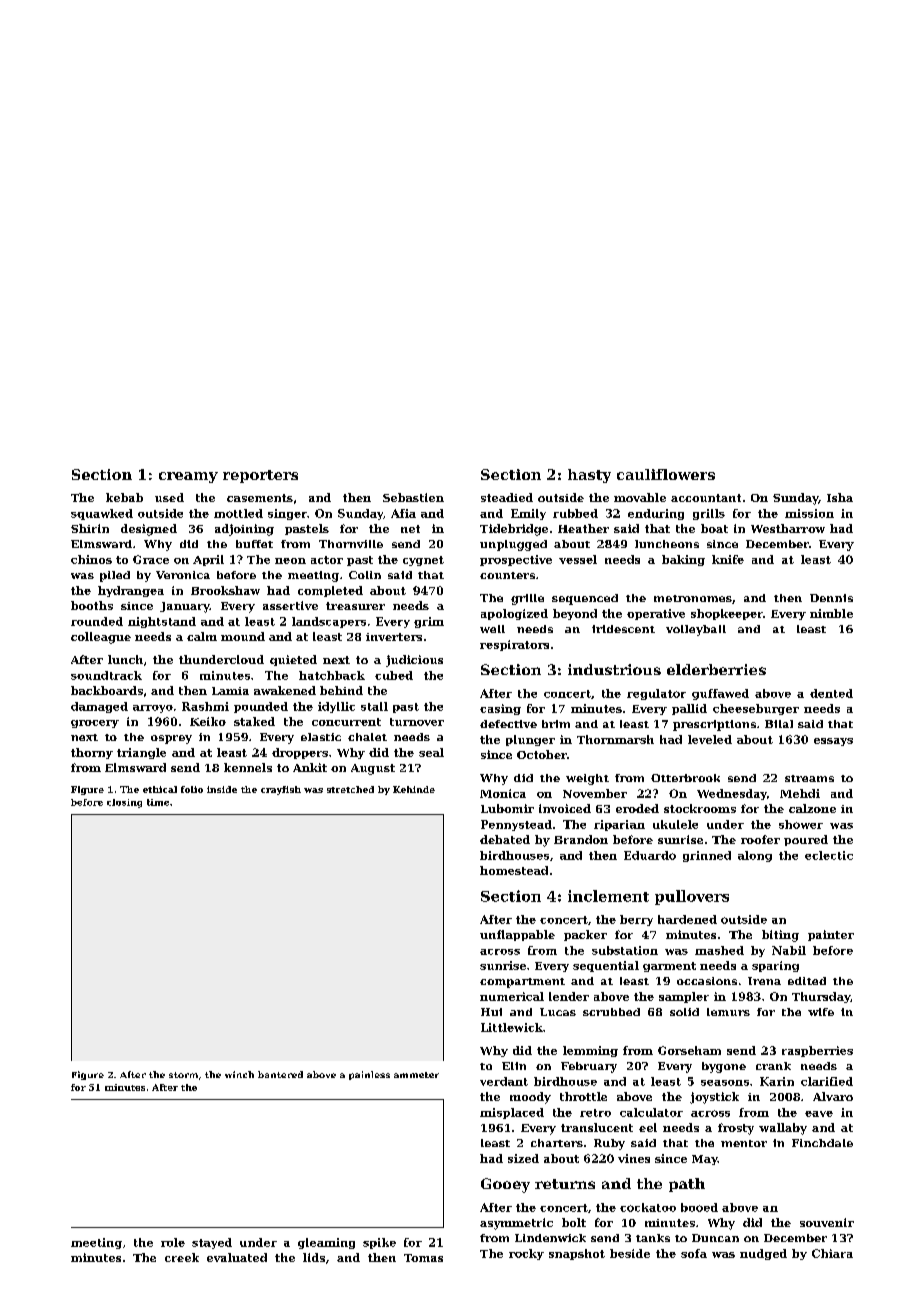  Describe the element at coordinates (623, 629) in the document. I see `iridescent` at that location.
